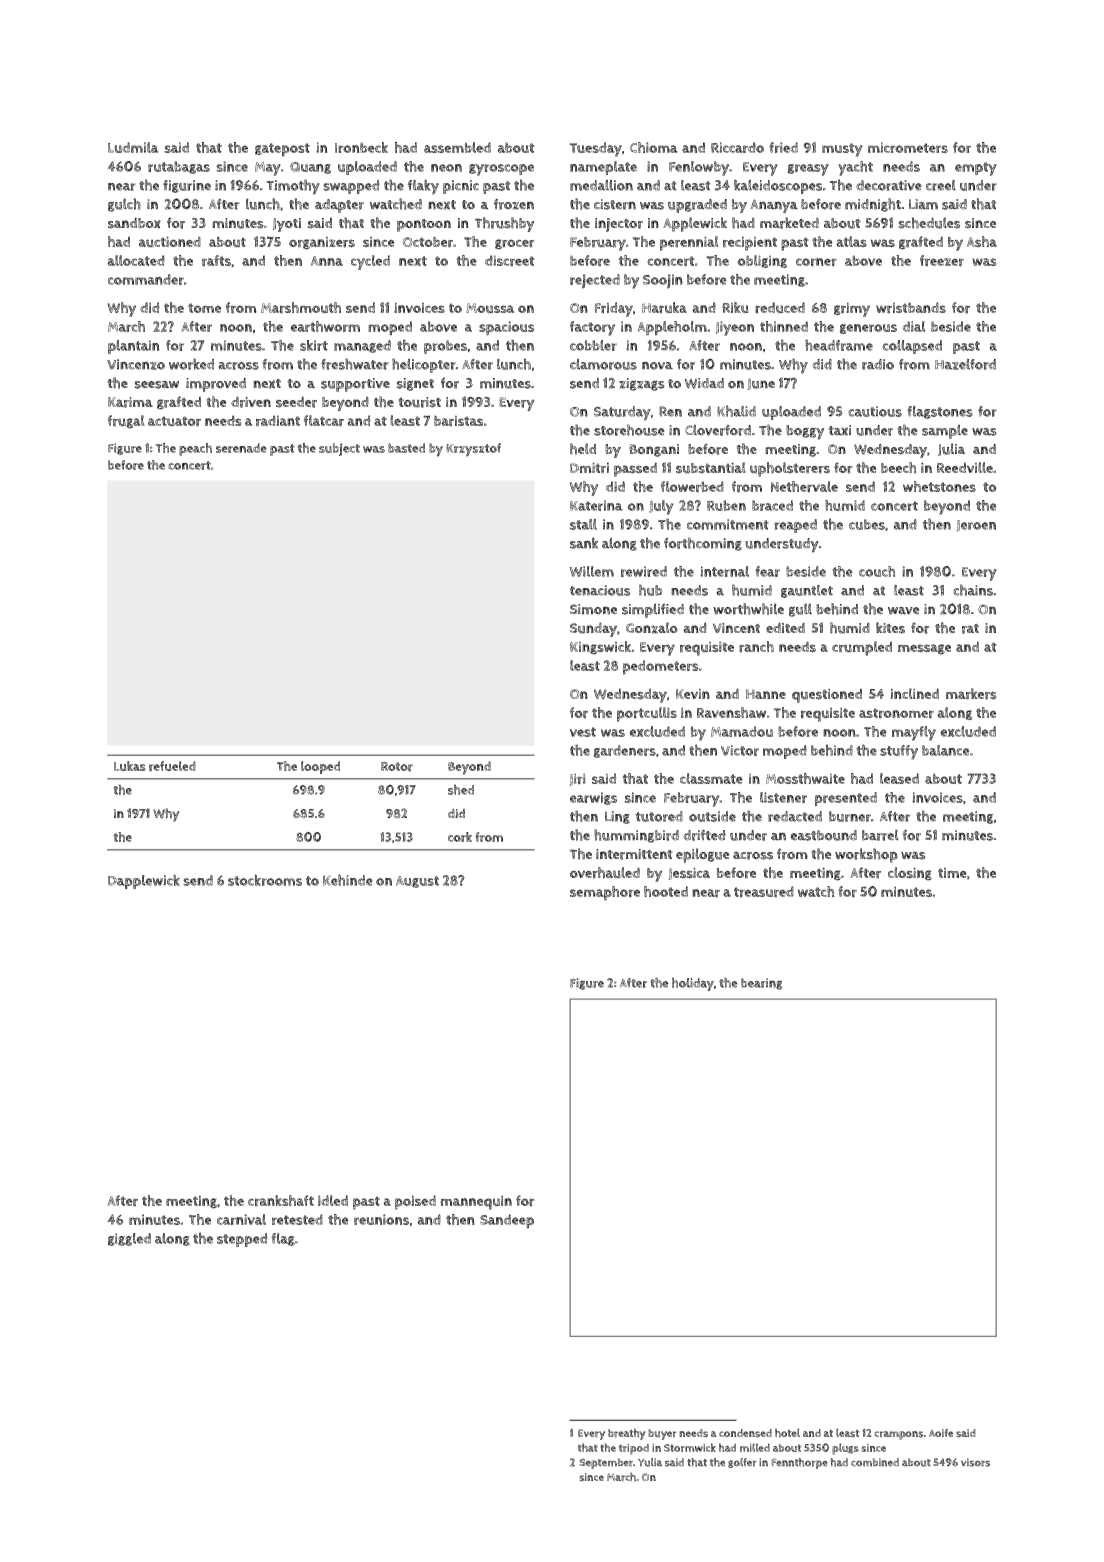 The width and height of the page is (1104, 1562). What do you see at coordinates (650, 1462) in the page?
I see `Yulia` at bounding box center [650, 1462].
